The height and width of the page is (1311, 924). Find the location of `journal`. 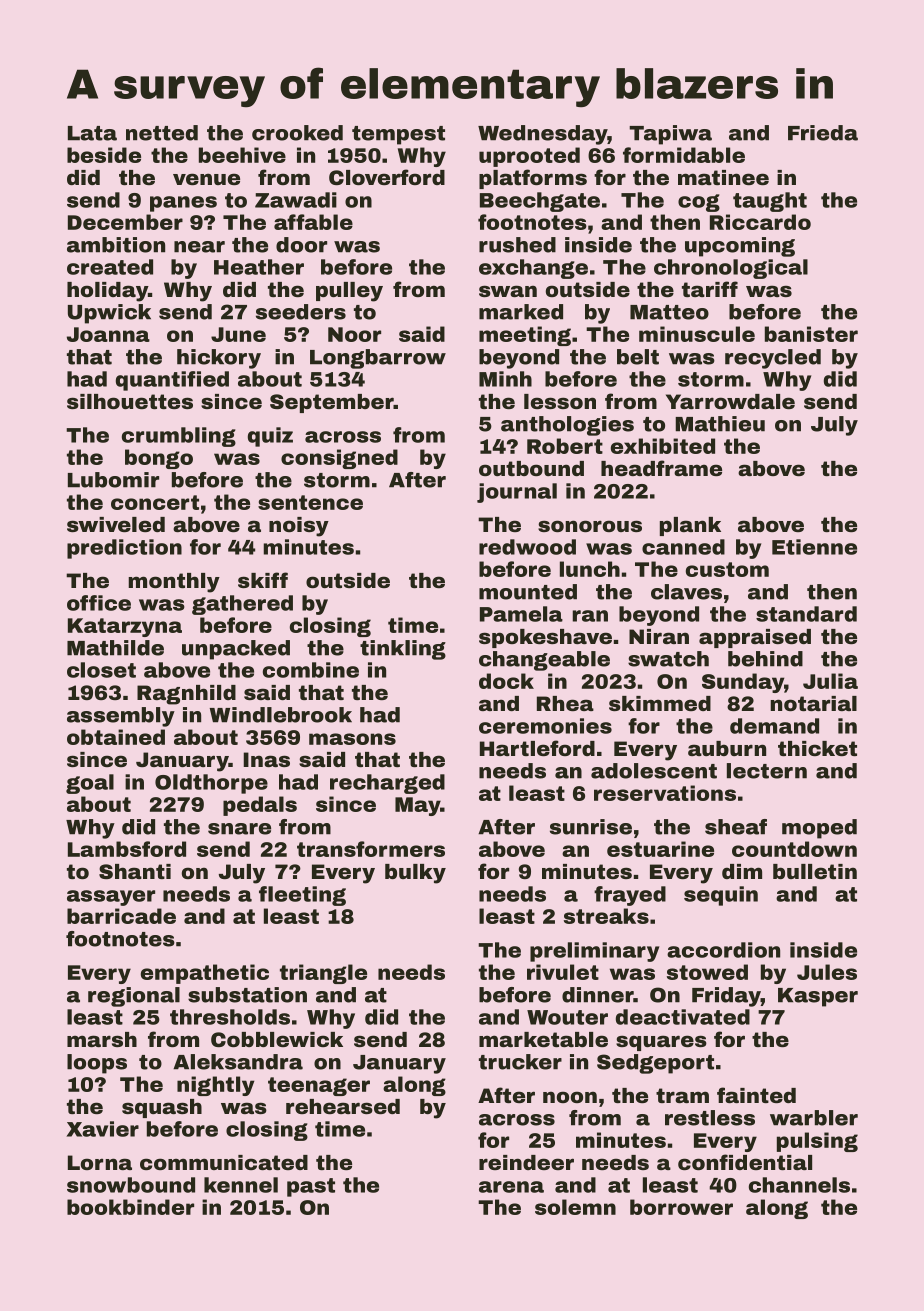

journal is located at coordinates (517, 493).
